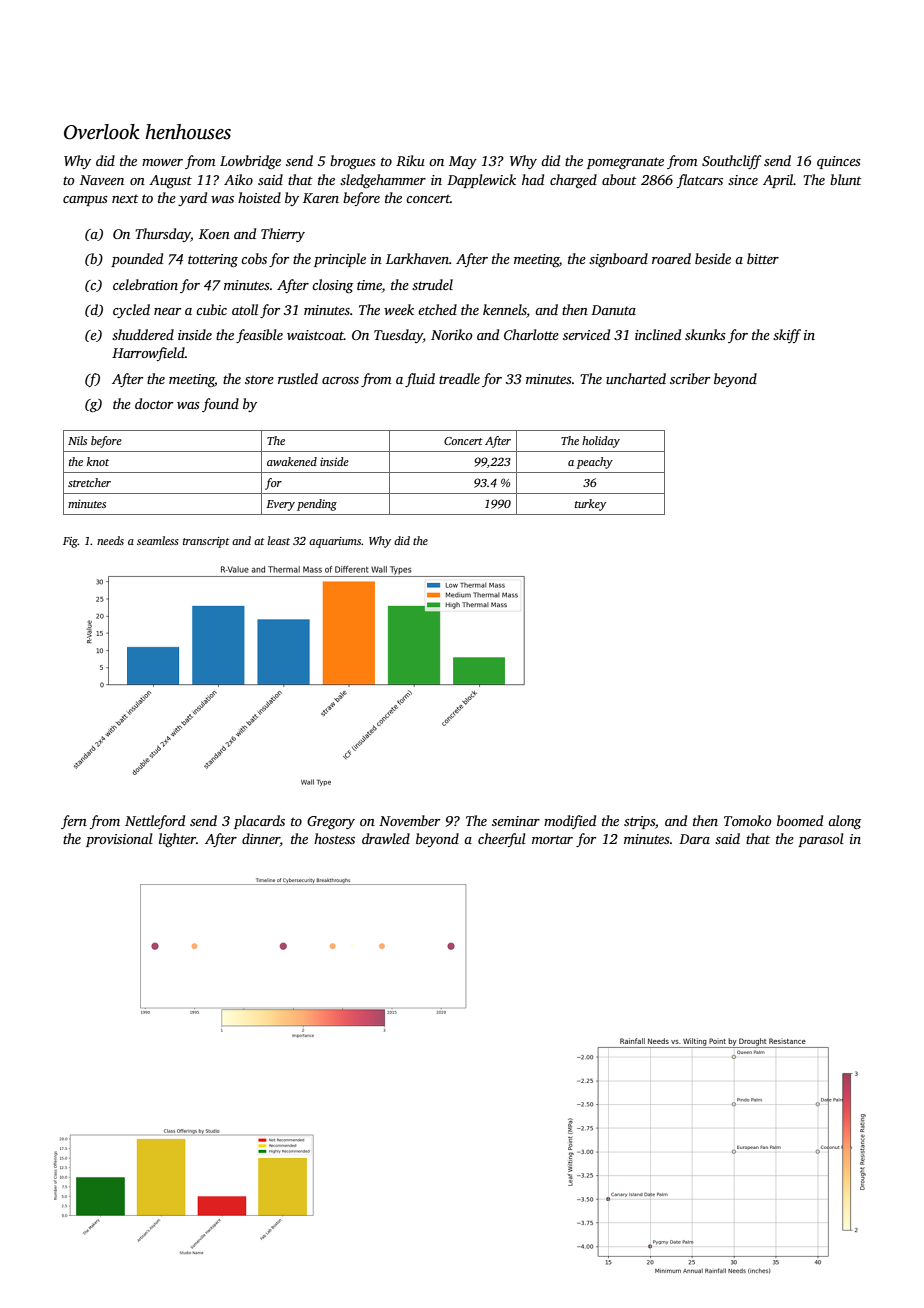 The width and height of the document is (924, 1308). I want to click on henhouses, so click(188, 132).
